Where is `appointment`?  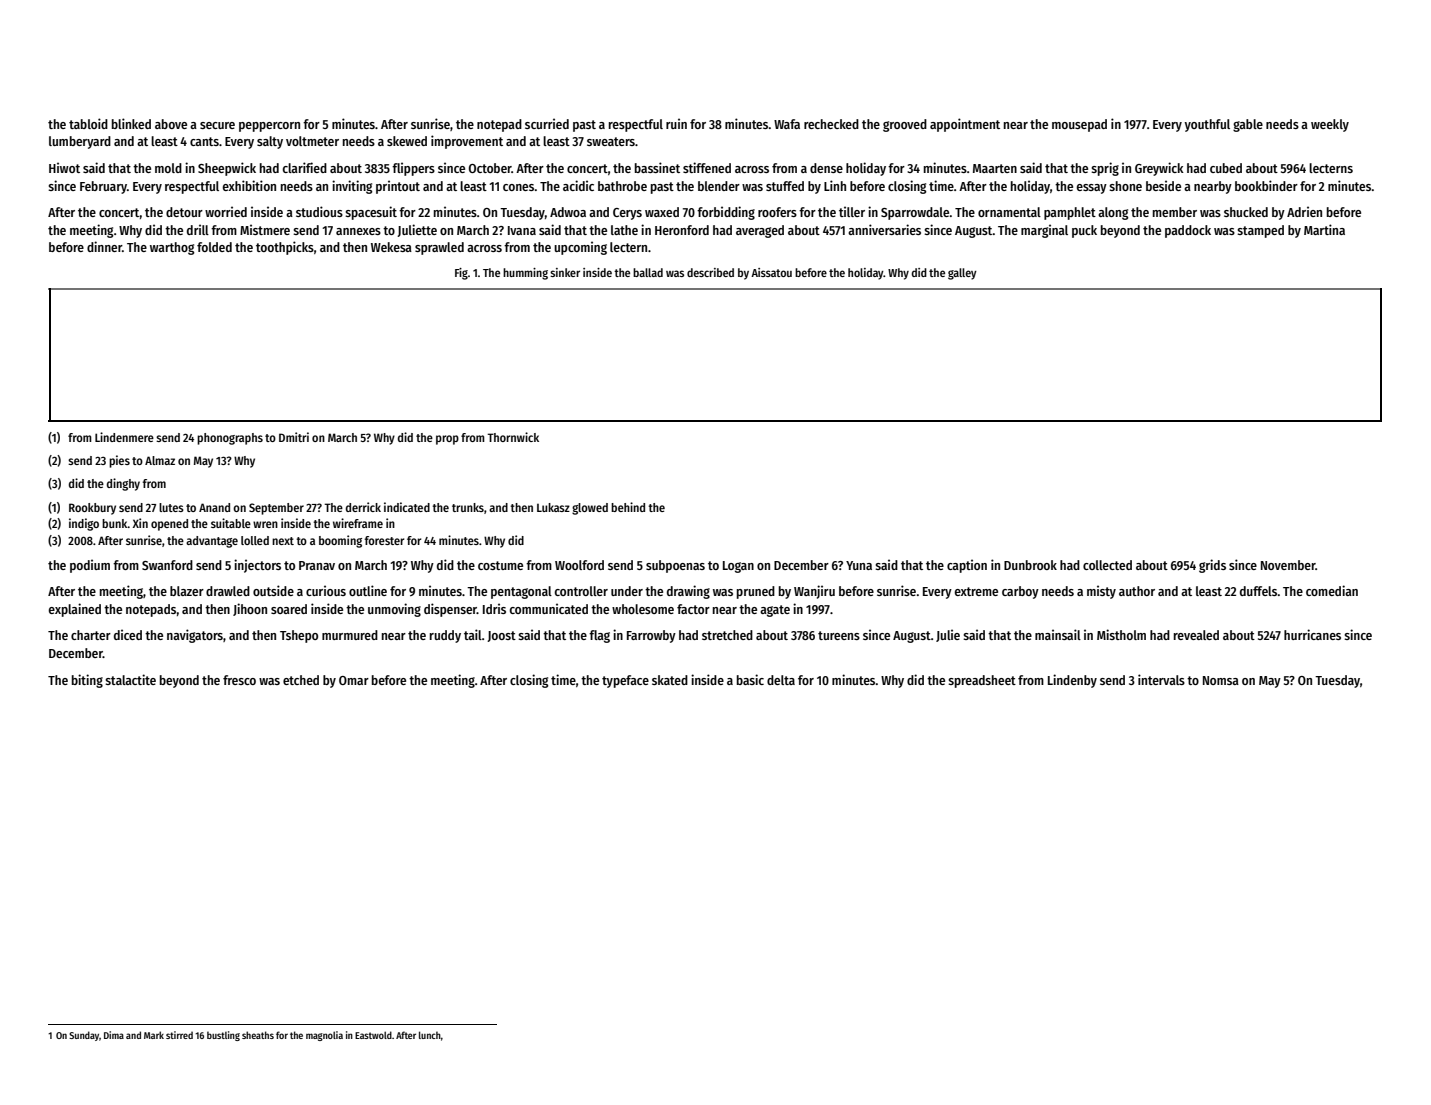
appointment is located at coordinates (965, 125).
